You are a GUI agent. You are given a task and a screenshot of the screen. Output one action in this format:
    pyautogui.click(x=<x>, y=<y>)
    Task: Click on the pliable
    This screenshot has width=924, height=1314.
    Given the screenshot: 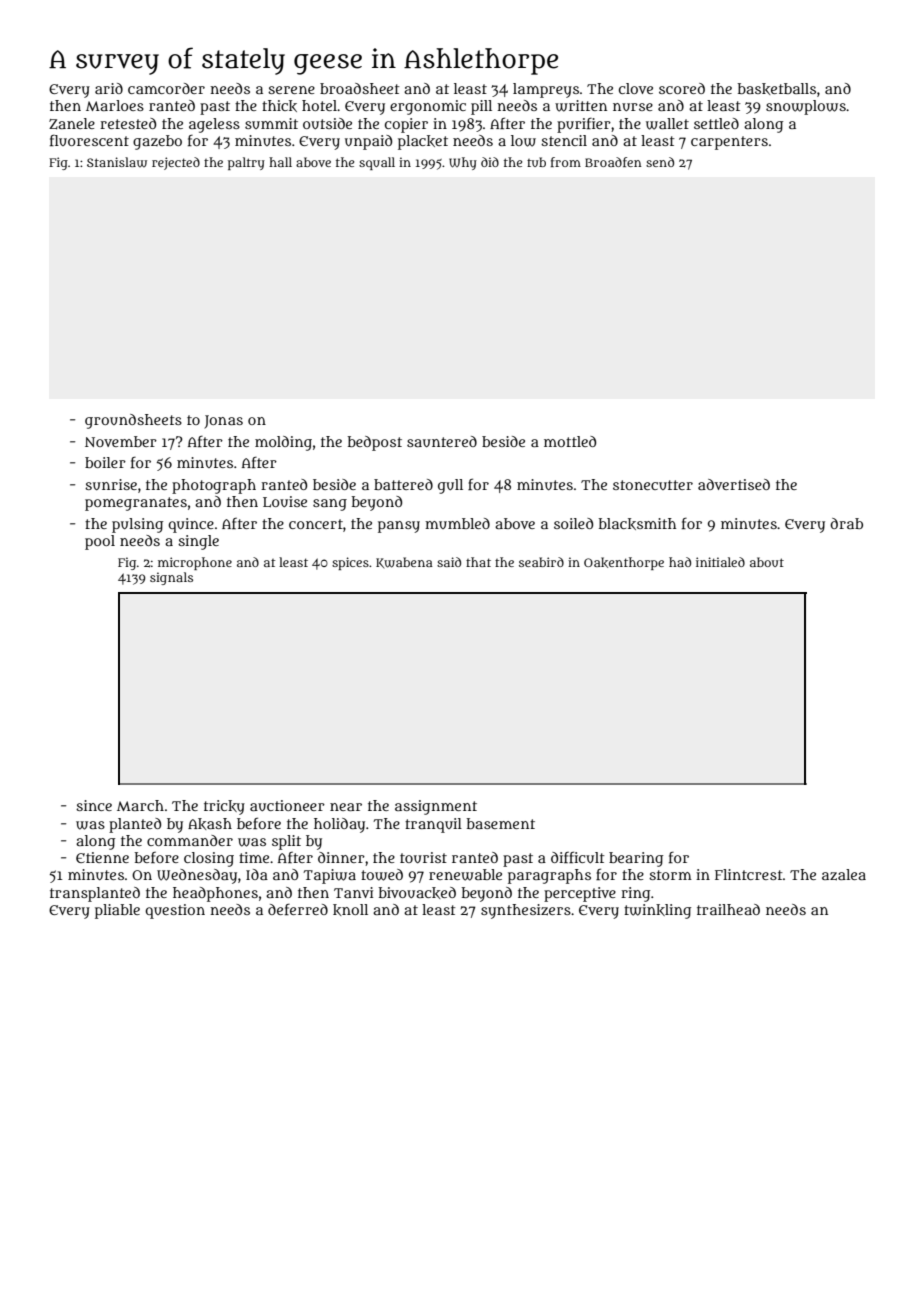 What is the action you would take?
    pyautogui.click(x=117, y=911)
